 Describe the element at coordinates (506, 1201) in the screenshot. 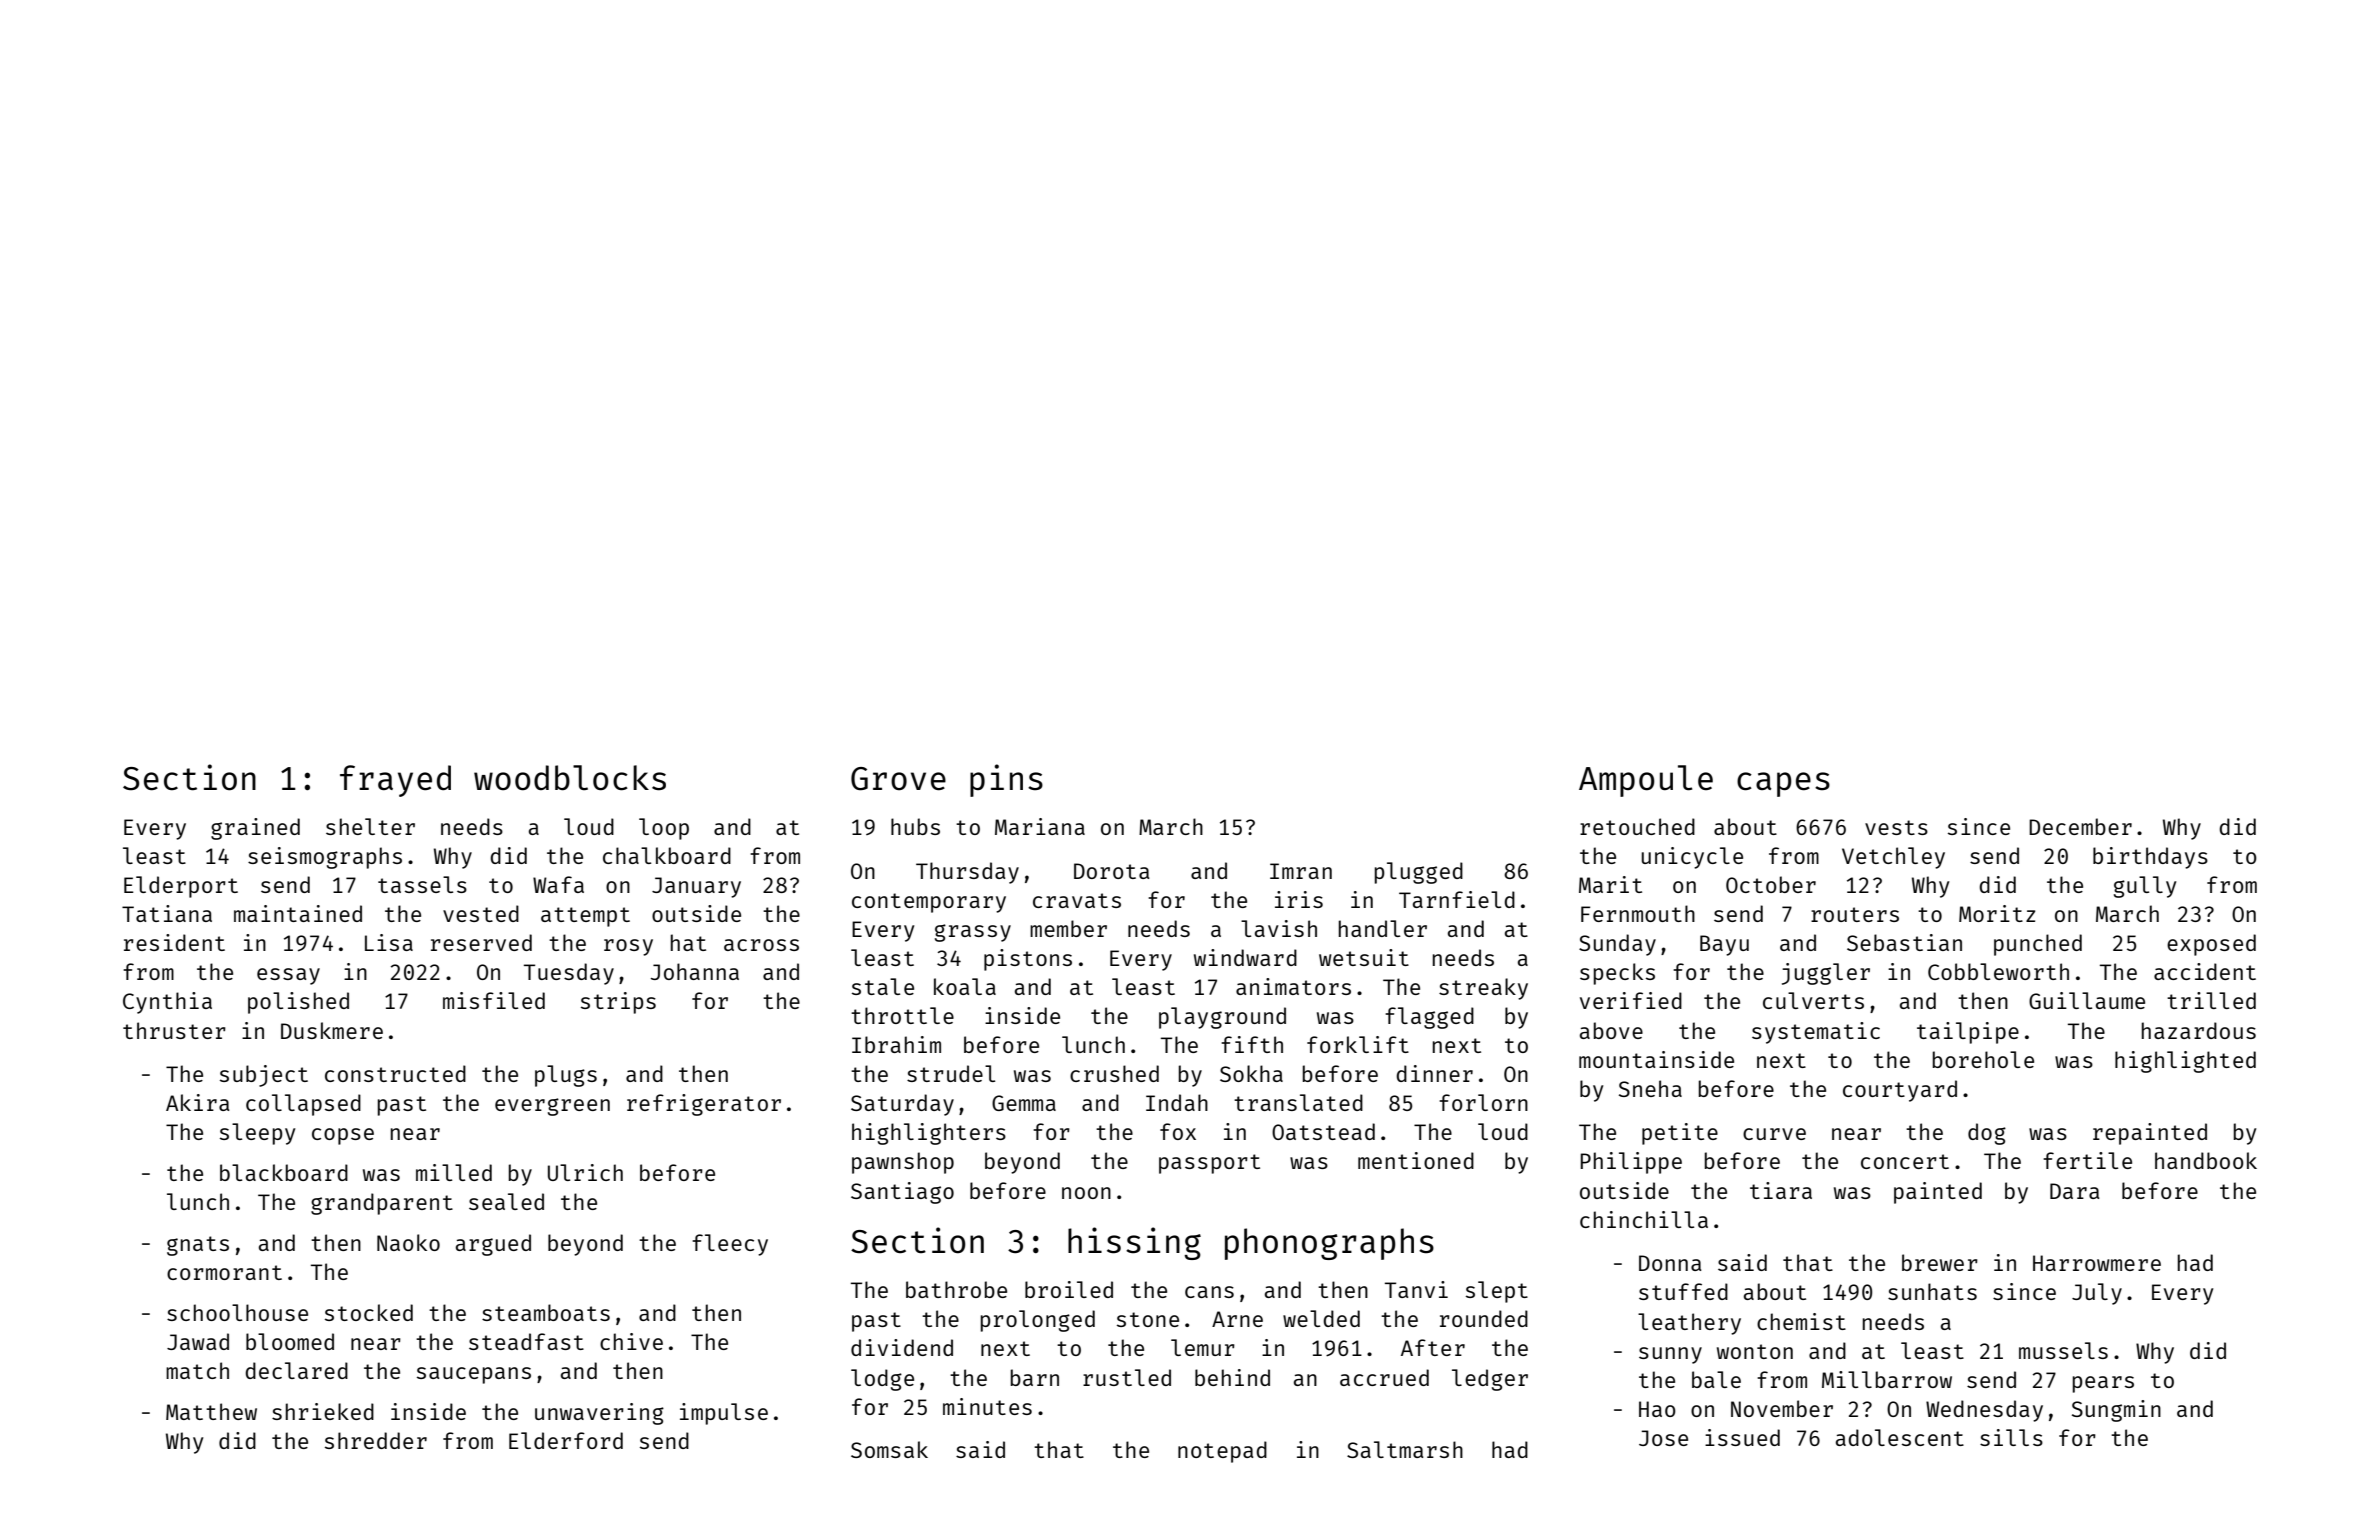

I see `sealed` at that location.
